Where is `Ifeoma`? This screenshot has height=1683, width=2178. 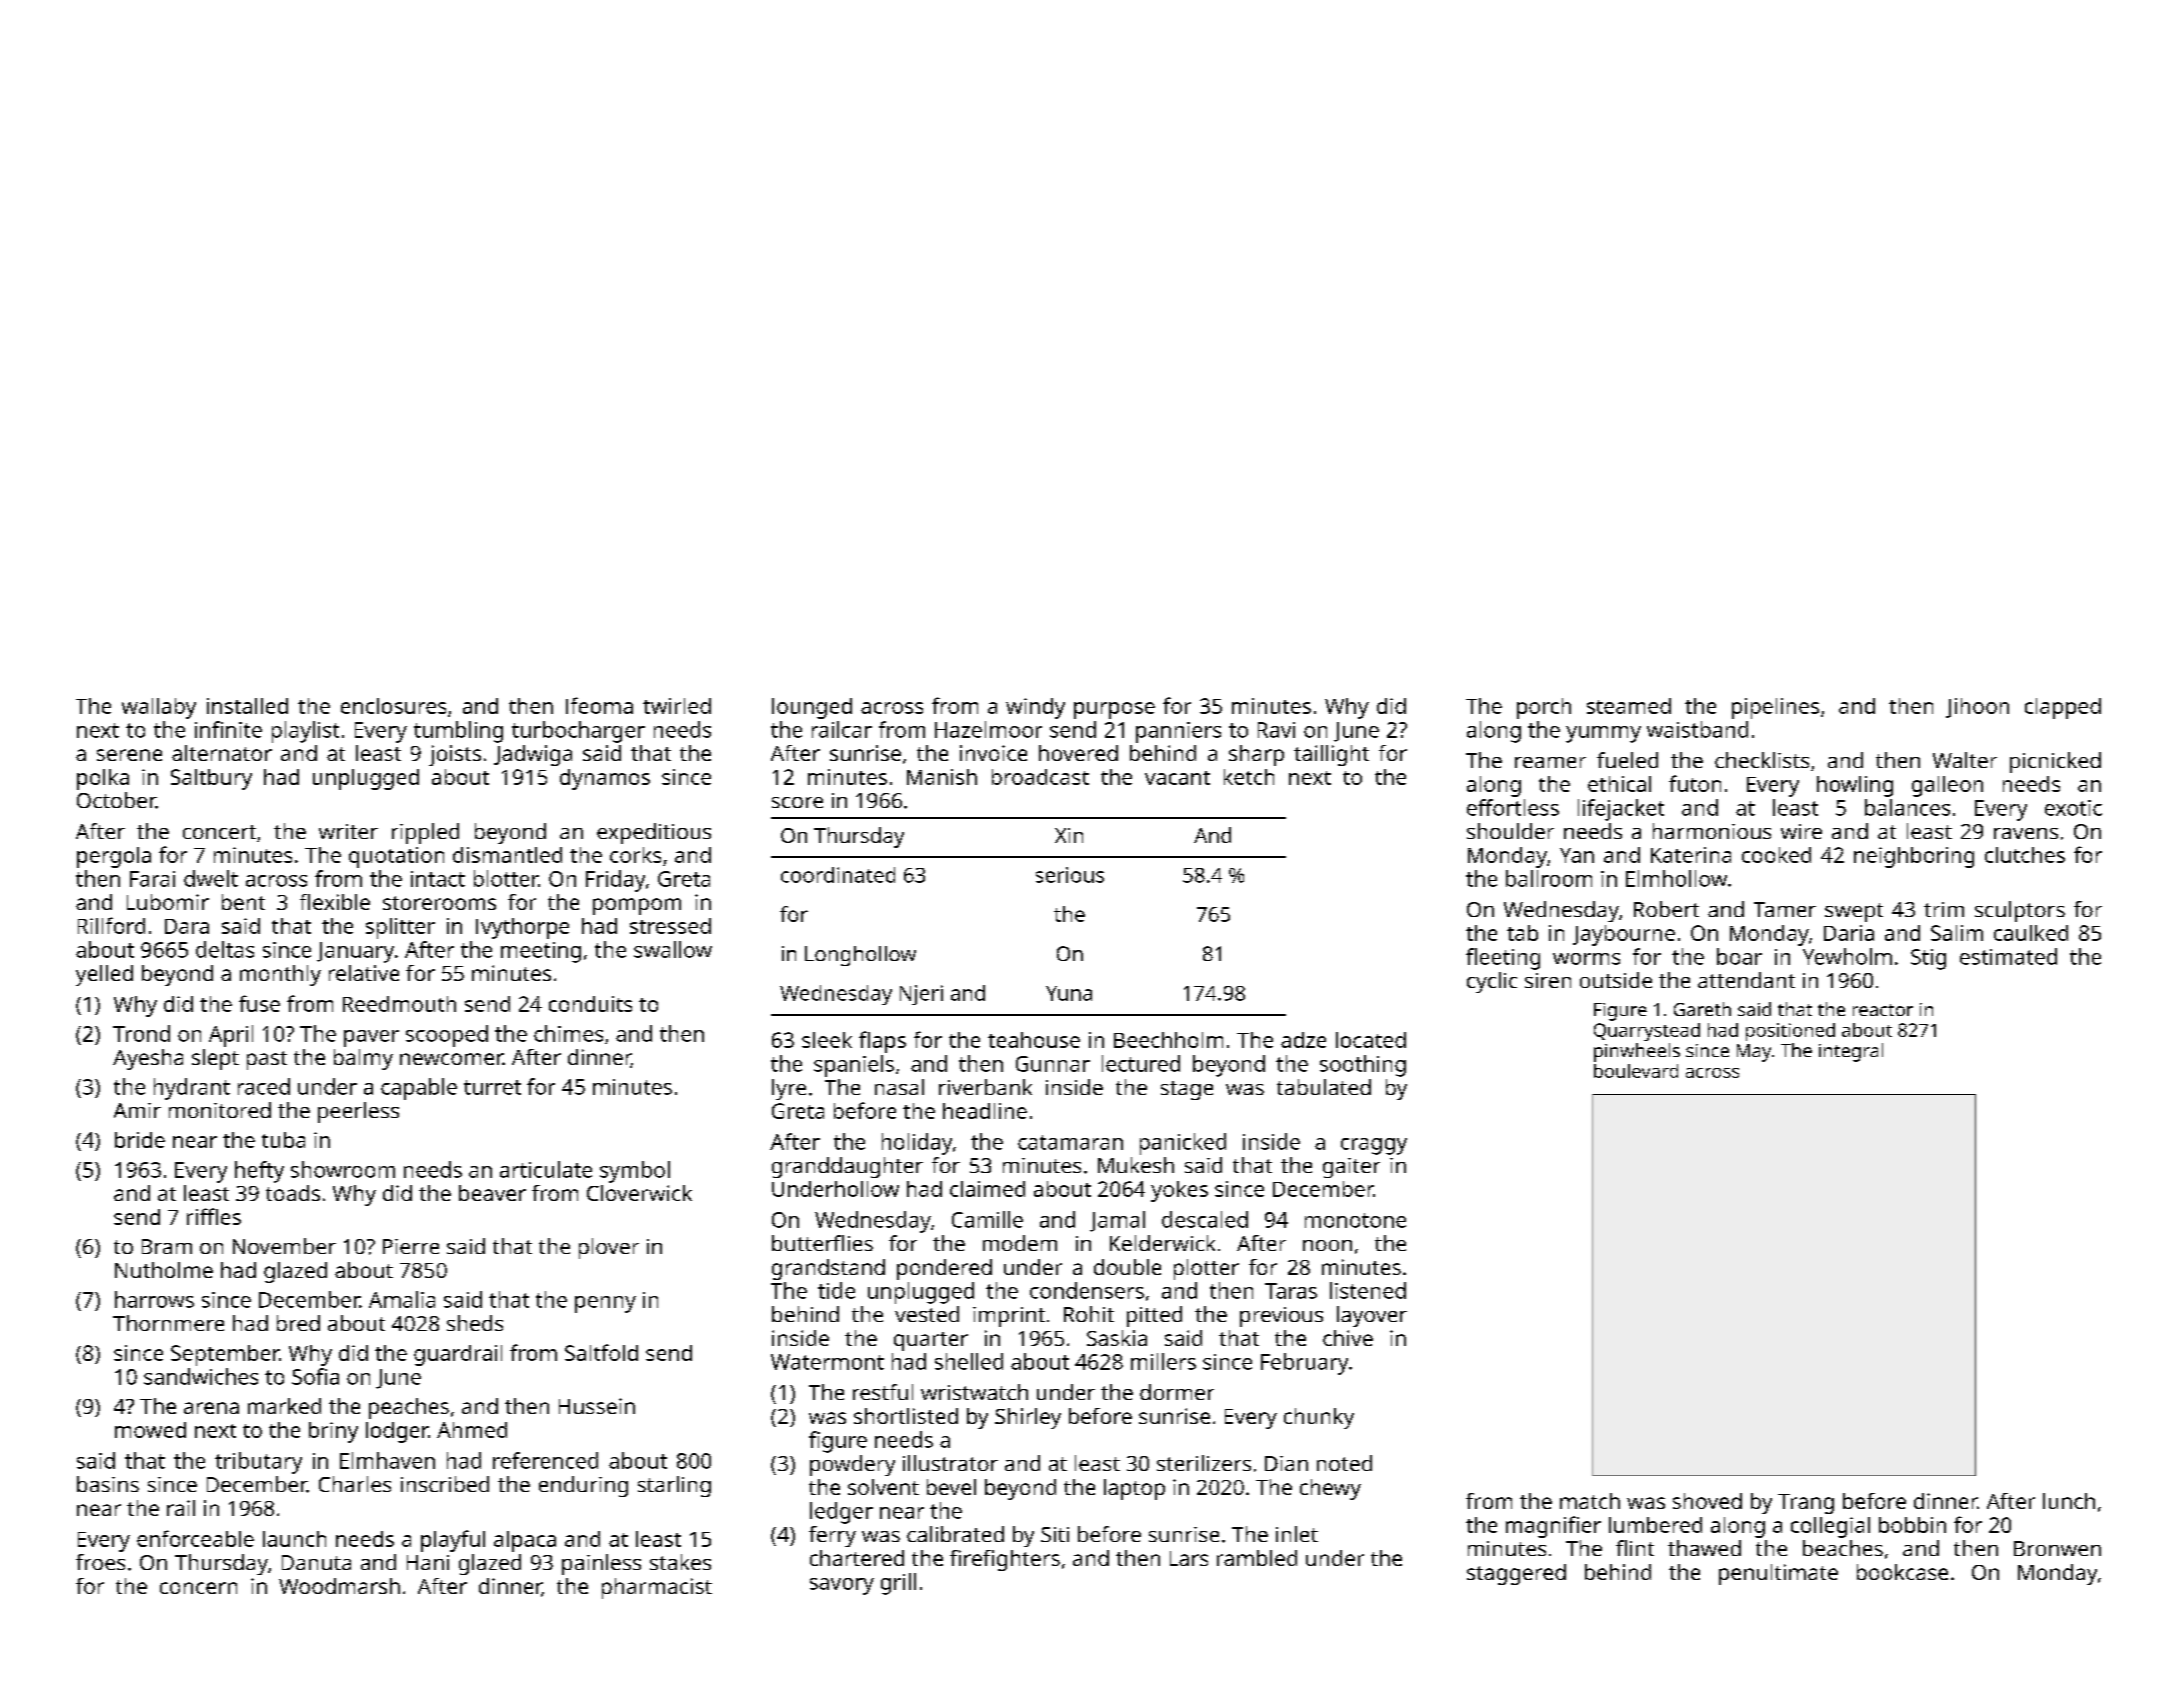 Ifeoma is located at coordinates (599, 705).
